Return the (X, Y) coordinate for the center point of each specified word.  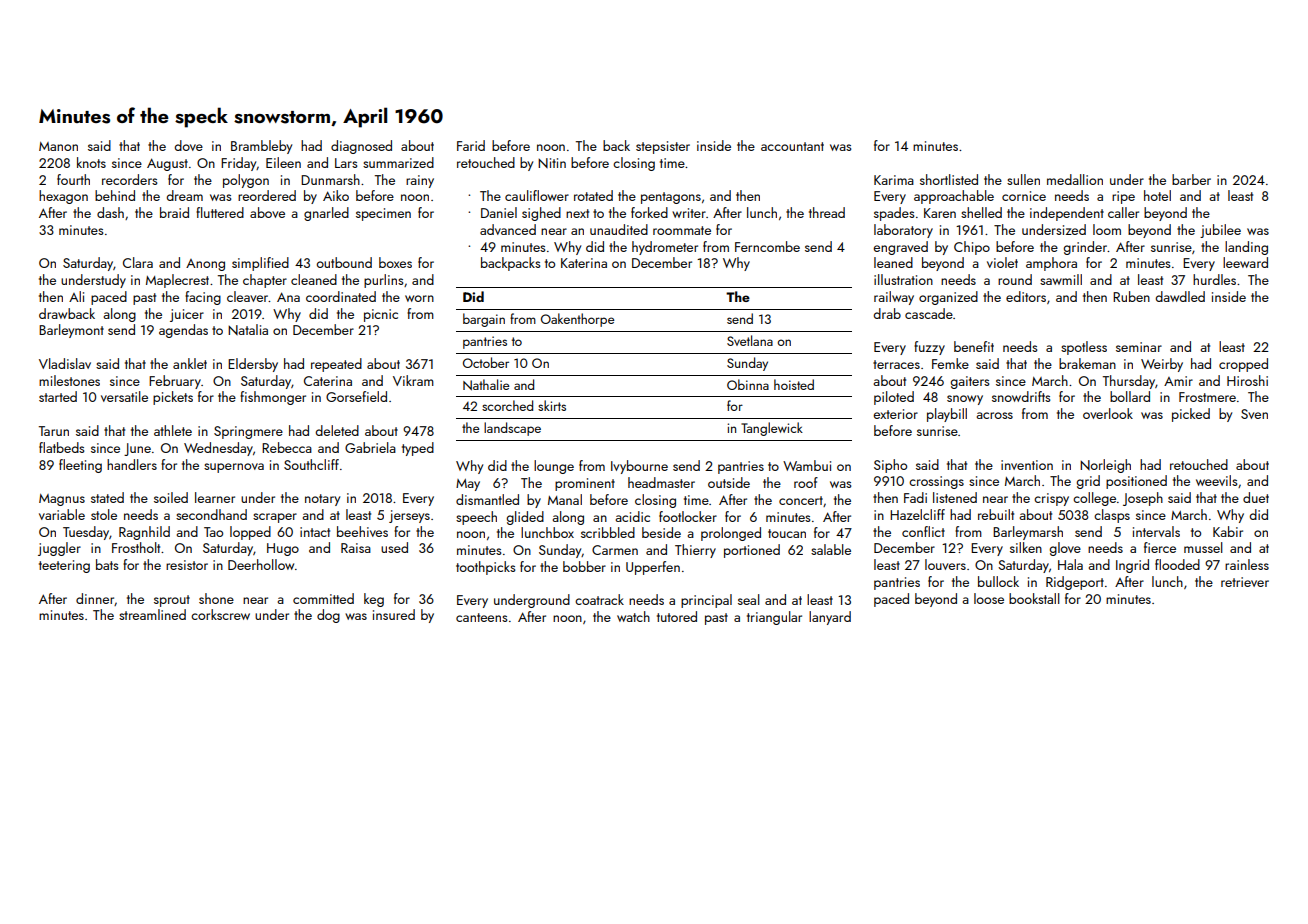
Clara (138, 262)
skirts (552, 405)
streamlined (152, 614)
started (58, 396)
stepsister (663, 147)
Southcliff (311, 464)
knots (91, 162)
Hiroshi (1247, 380)
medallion (1075, 179)
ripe (1123, 197)
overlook (1108, 413)
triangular (774, 618)
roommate (682, 230)
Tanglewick (772, 429)
